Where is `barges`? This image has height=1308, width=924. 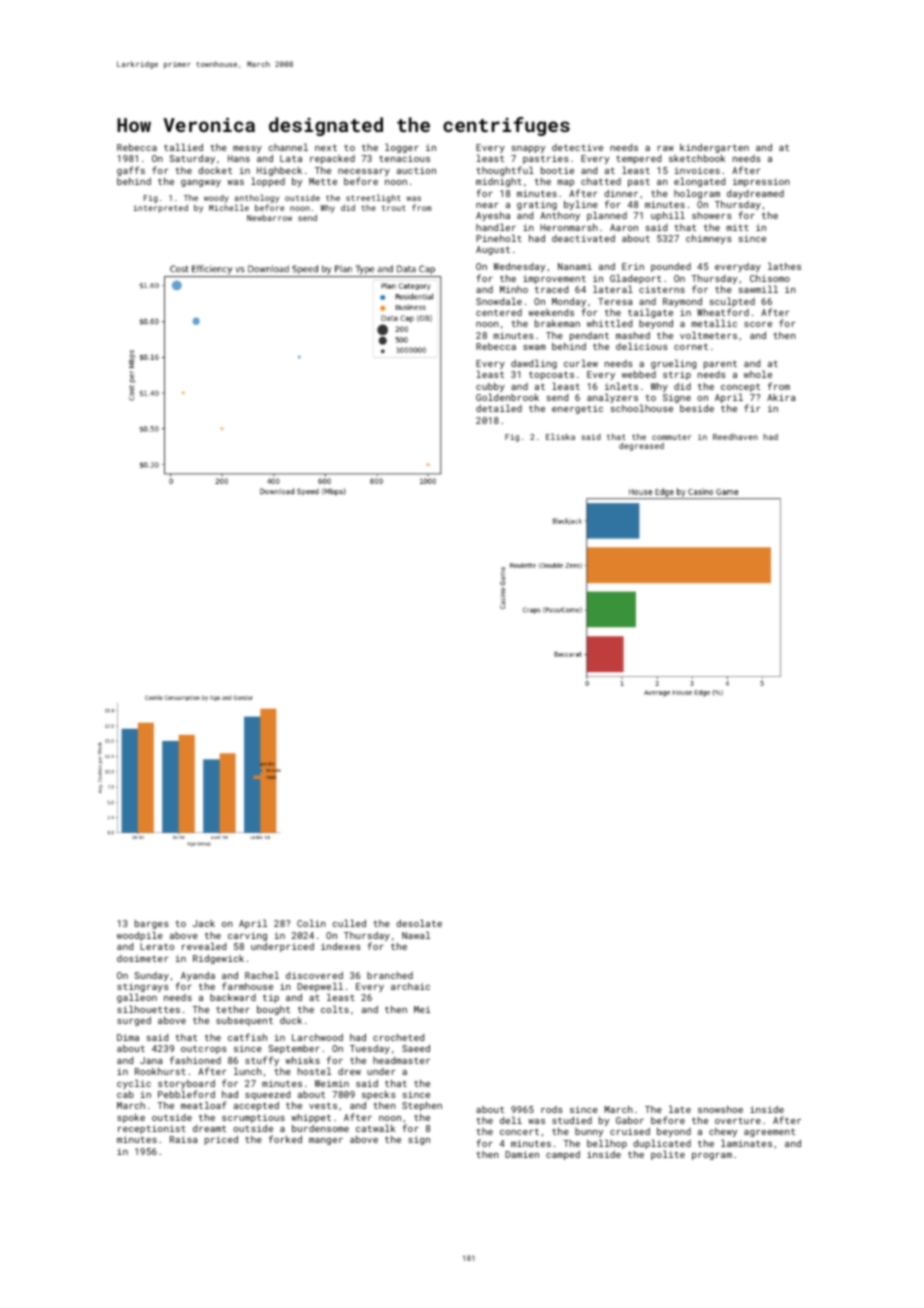 barges is located at coordinates (152, 924).
